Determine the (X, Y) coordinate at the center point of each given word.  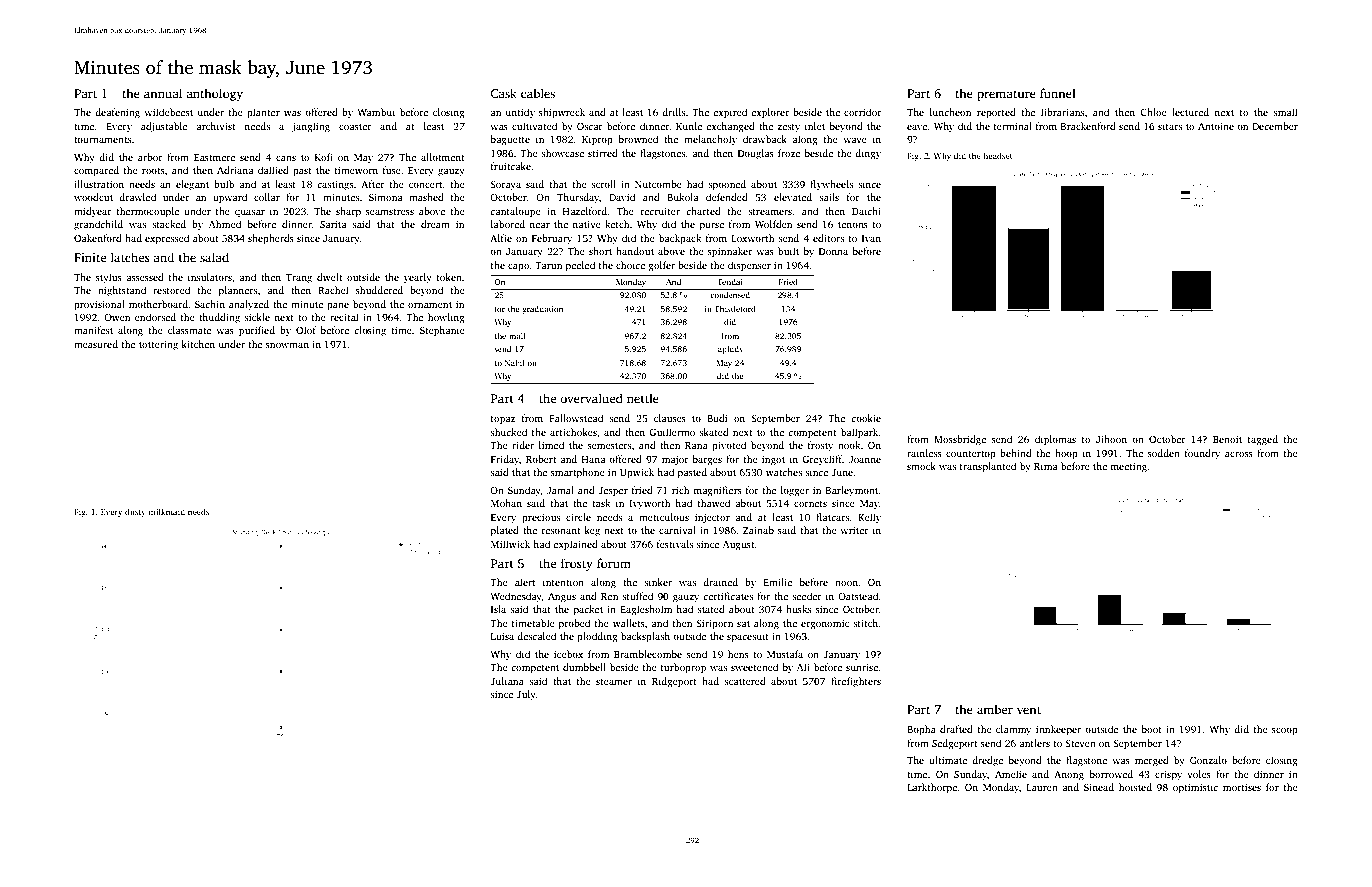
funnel (1058, 93)
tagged (1263, 440)
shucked (508, 432)
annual (163, 93)
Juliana (507, 681)
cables (538, 93)
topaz (503, 420)
